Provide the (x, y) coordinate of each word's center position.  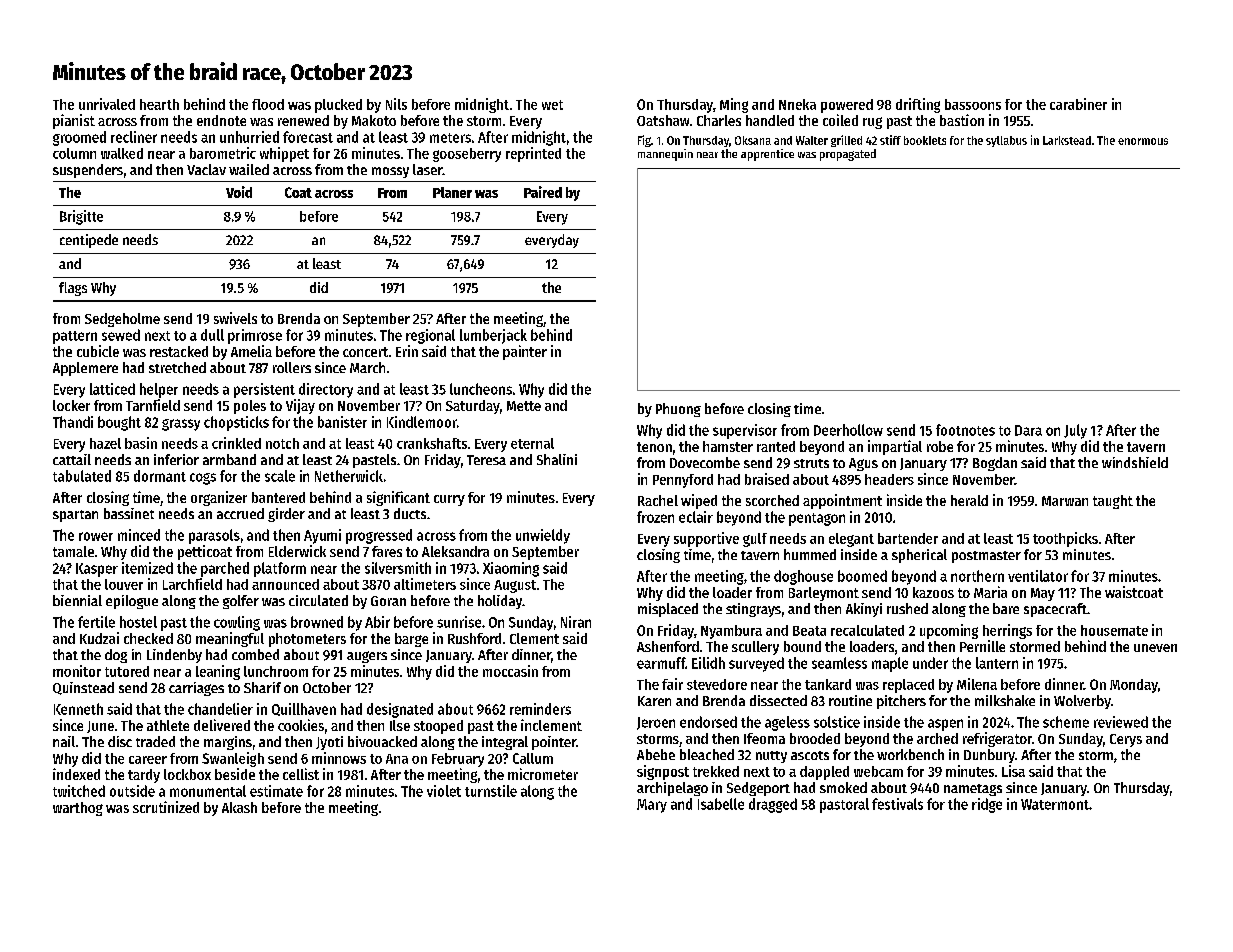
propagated (848, 155)
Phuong (678, 410)
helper (159, 390)
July (1075, 431)
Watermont (1055, 804)
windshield (1135, 462)
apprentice (767, 155)
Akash (239, 807)
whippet (284, 154)
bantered (278, 497)
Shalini (557, 459)
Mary (652, 806)
